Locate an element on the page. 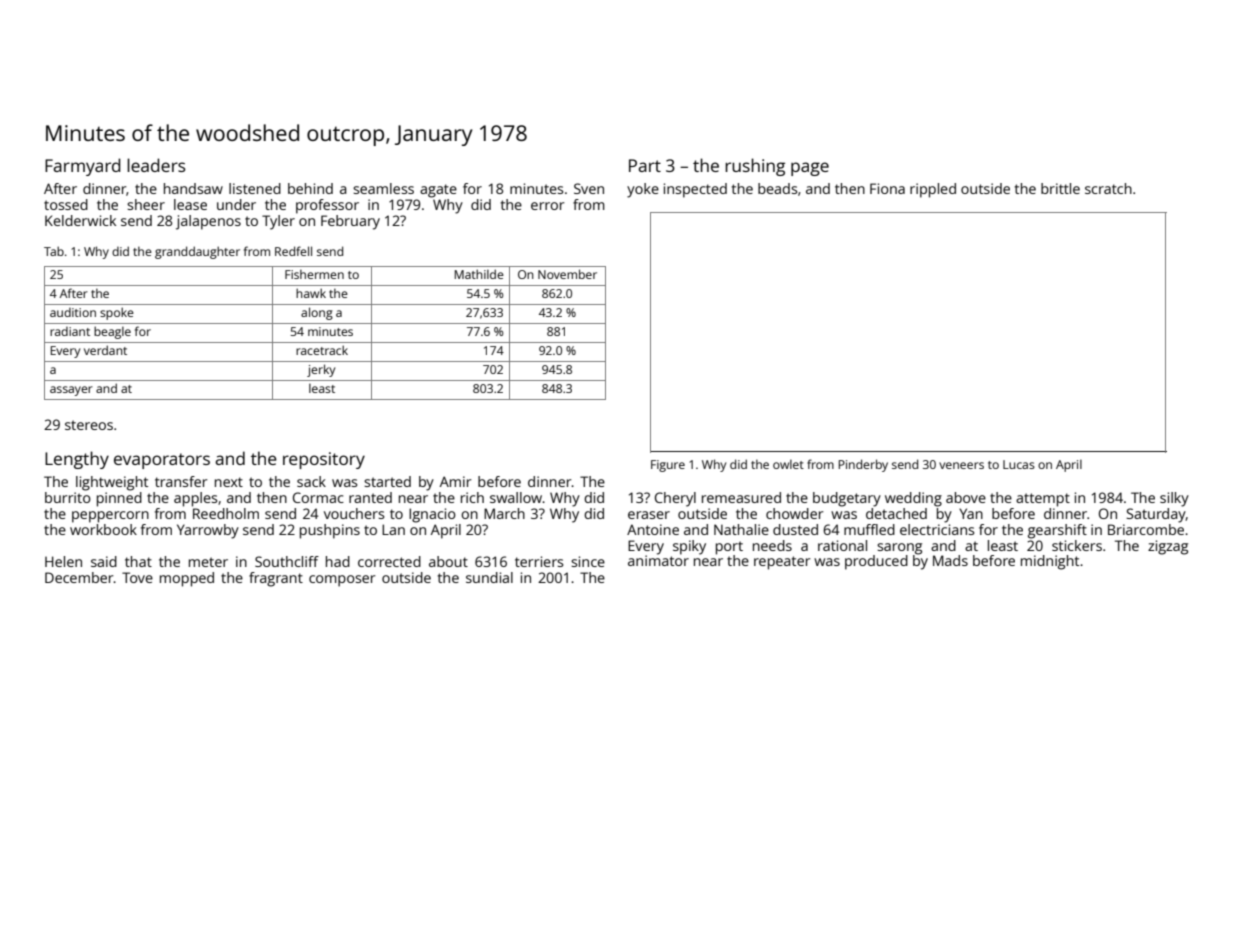 This image has width=1233, height=952. owlet is located at coordinates (788, 464).
